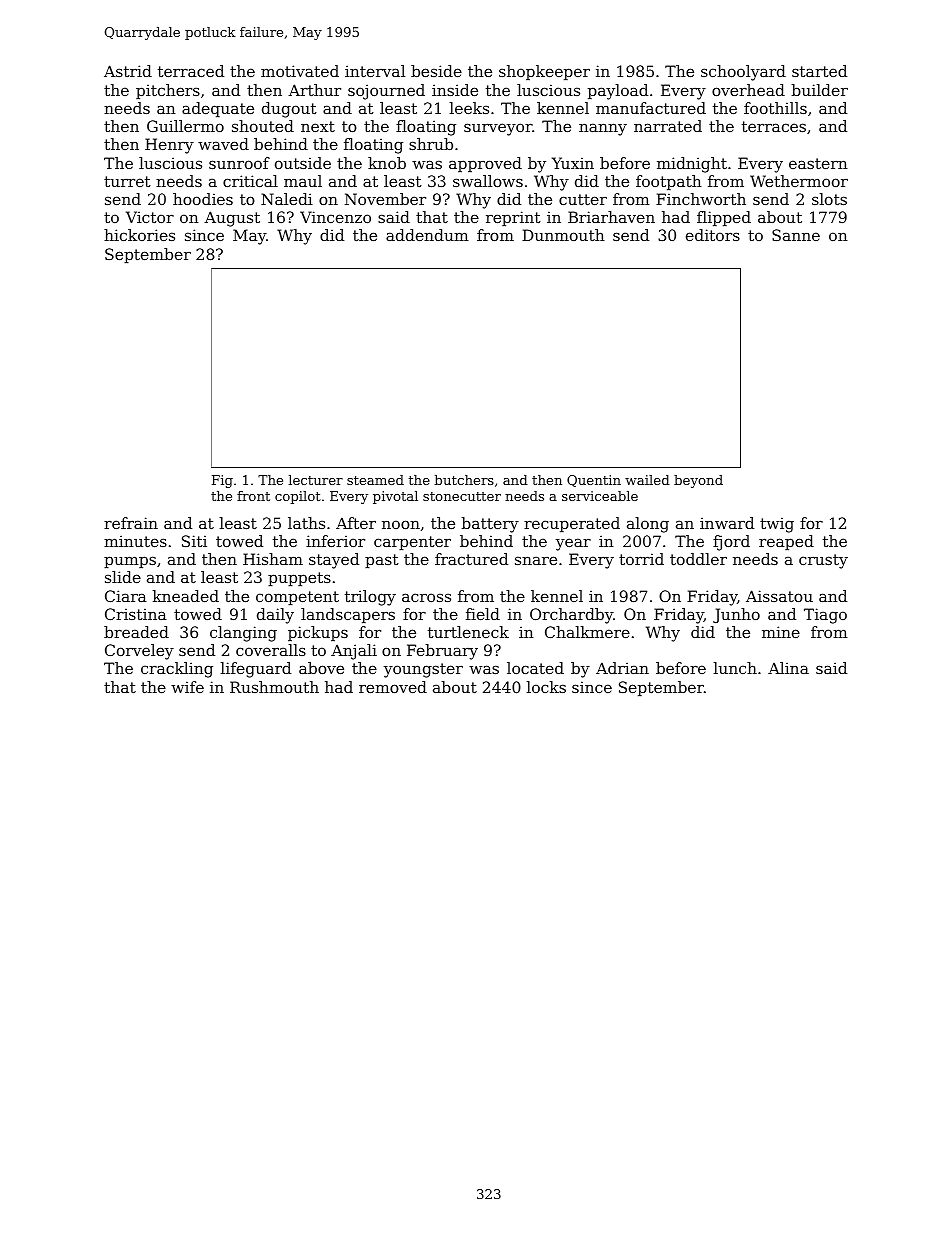 Image resolution: width=952 pixels, height=1233 pixels. Describe the element at coordinates (274, 687) in the page. I see `Rushmouth` at that location.
